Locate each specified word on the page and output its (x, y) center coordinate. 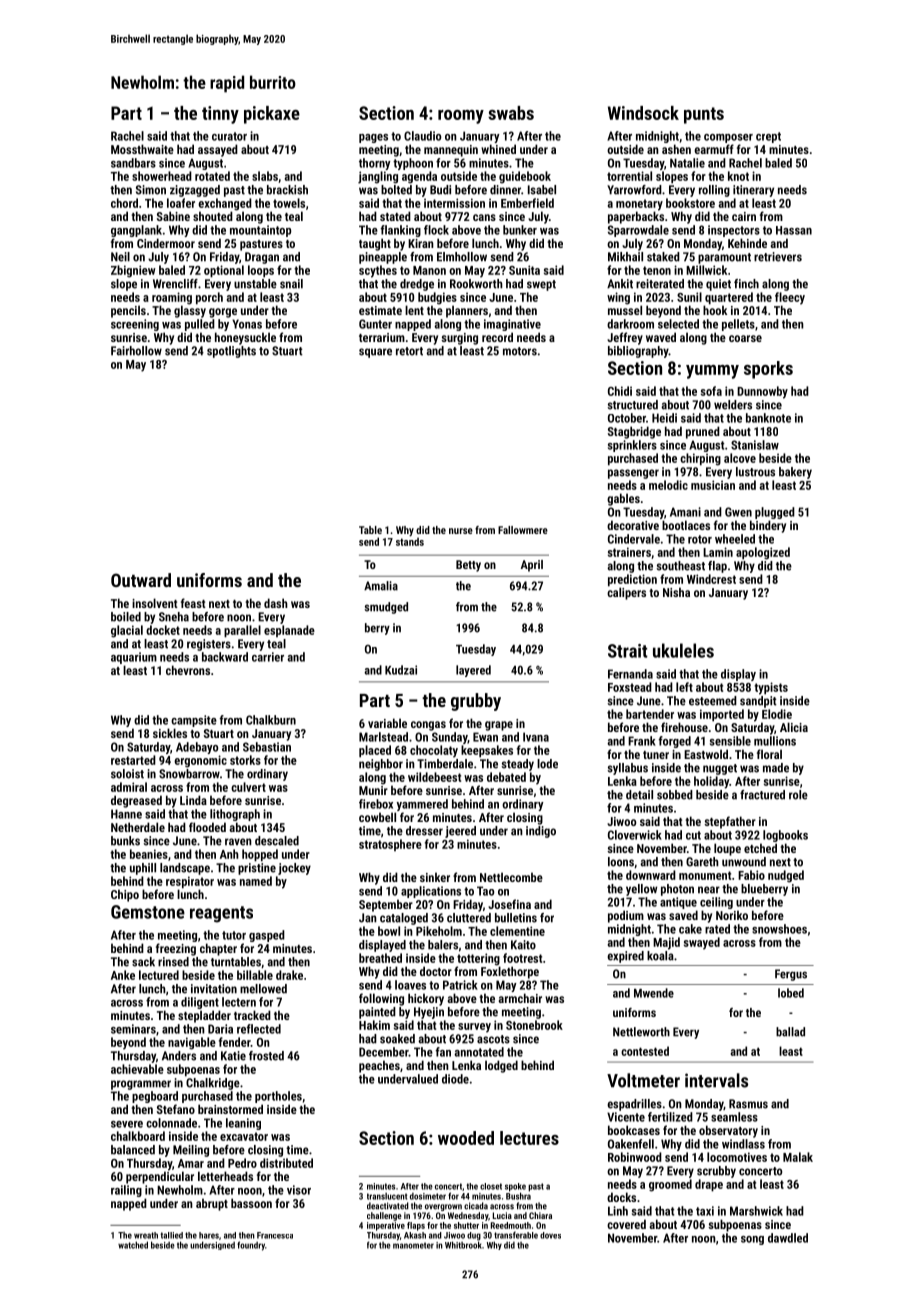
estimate (380, 310)
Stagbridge (634, 432)
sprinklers (632, 446)
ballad (790, 1032)
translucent (387, 1196)
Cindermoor (166, 243)
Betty (468, 566)
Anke (123, 975)
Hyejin (429, 1013)
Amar (191, 1163)
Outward (141, 580)
